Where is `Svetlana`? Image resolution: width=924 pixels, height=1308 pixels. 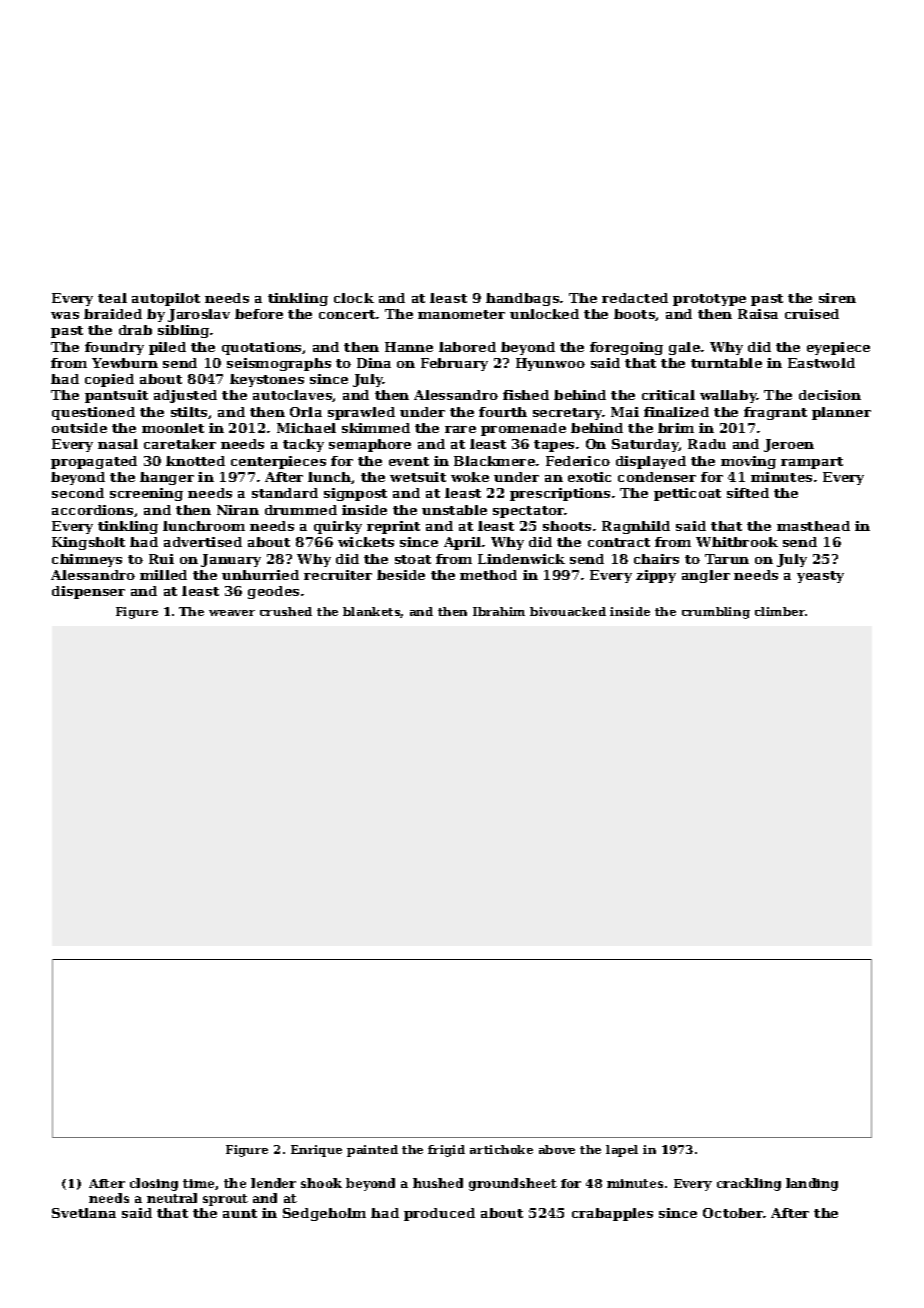 Svetlana is located at coordinates (84, 1213).
